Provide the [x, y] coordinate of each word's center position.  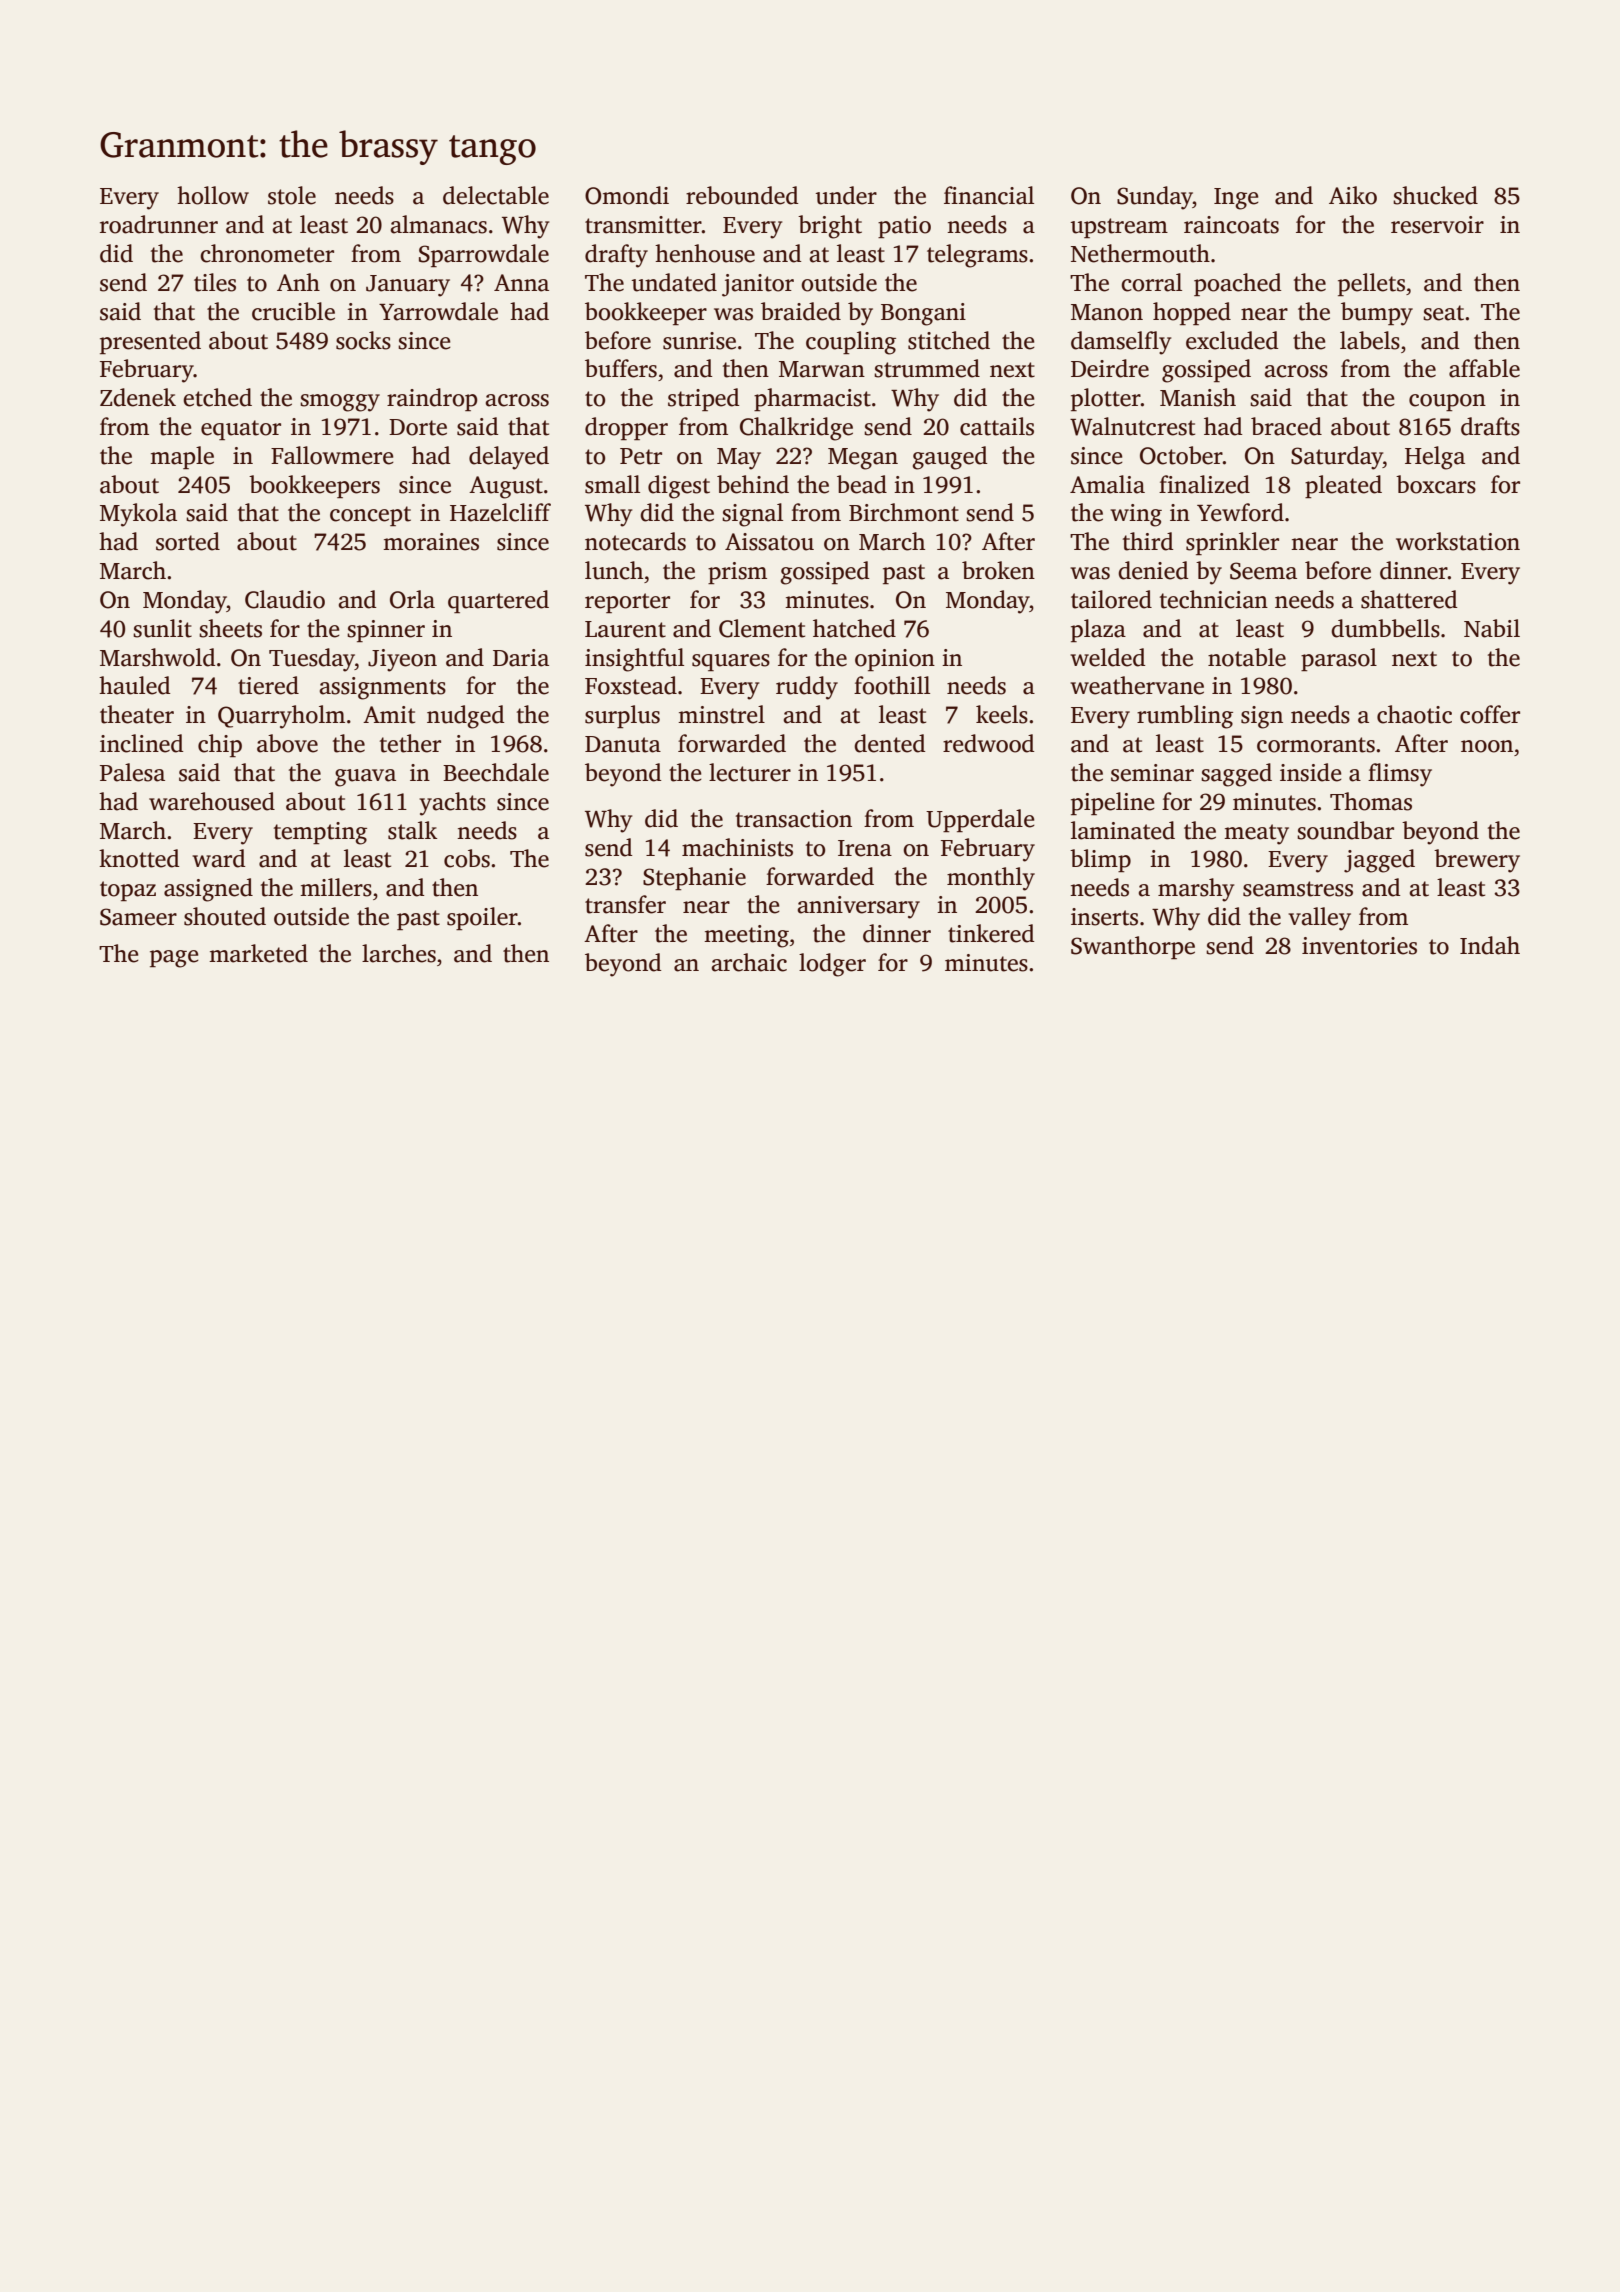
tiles [215, 282]
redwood [989, 743]
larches [399, 953]
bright [830, 227]
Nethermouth [1140, 253]
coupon [1447, 402]
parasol [1339, 659]
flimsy [1400, 775]
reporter [627, 603]
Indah [1490, 945]
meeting [746, 936]
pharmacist [812, 399]
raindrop [432, 399]
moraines [431, 542]
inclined [142, 743]
